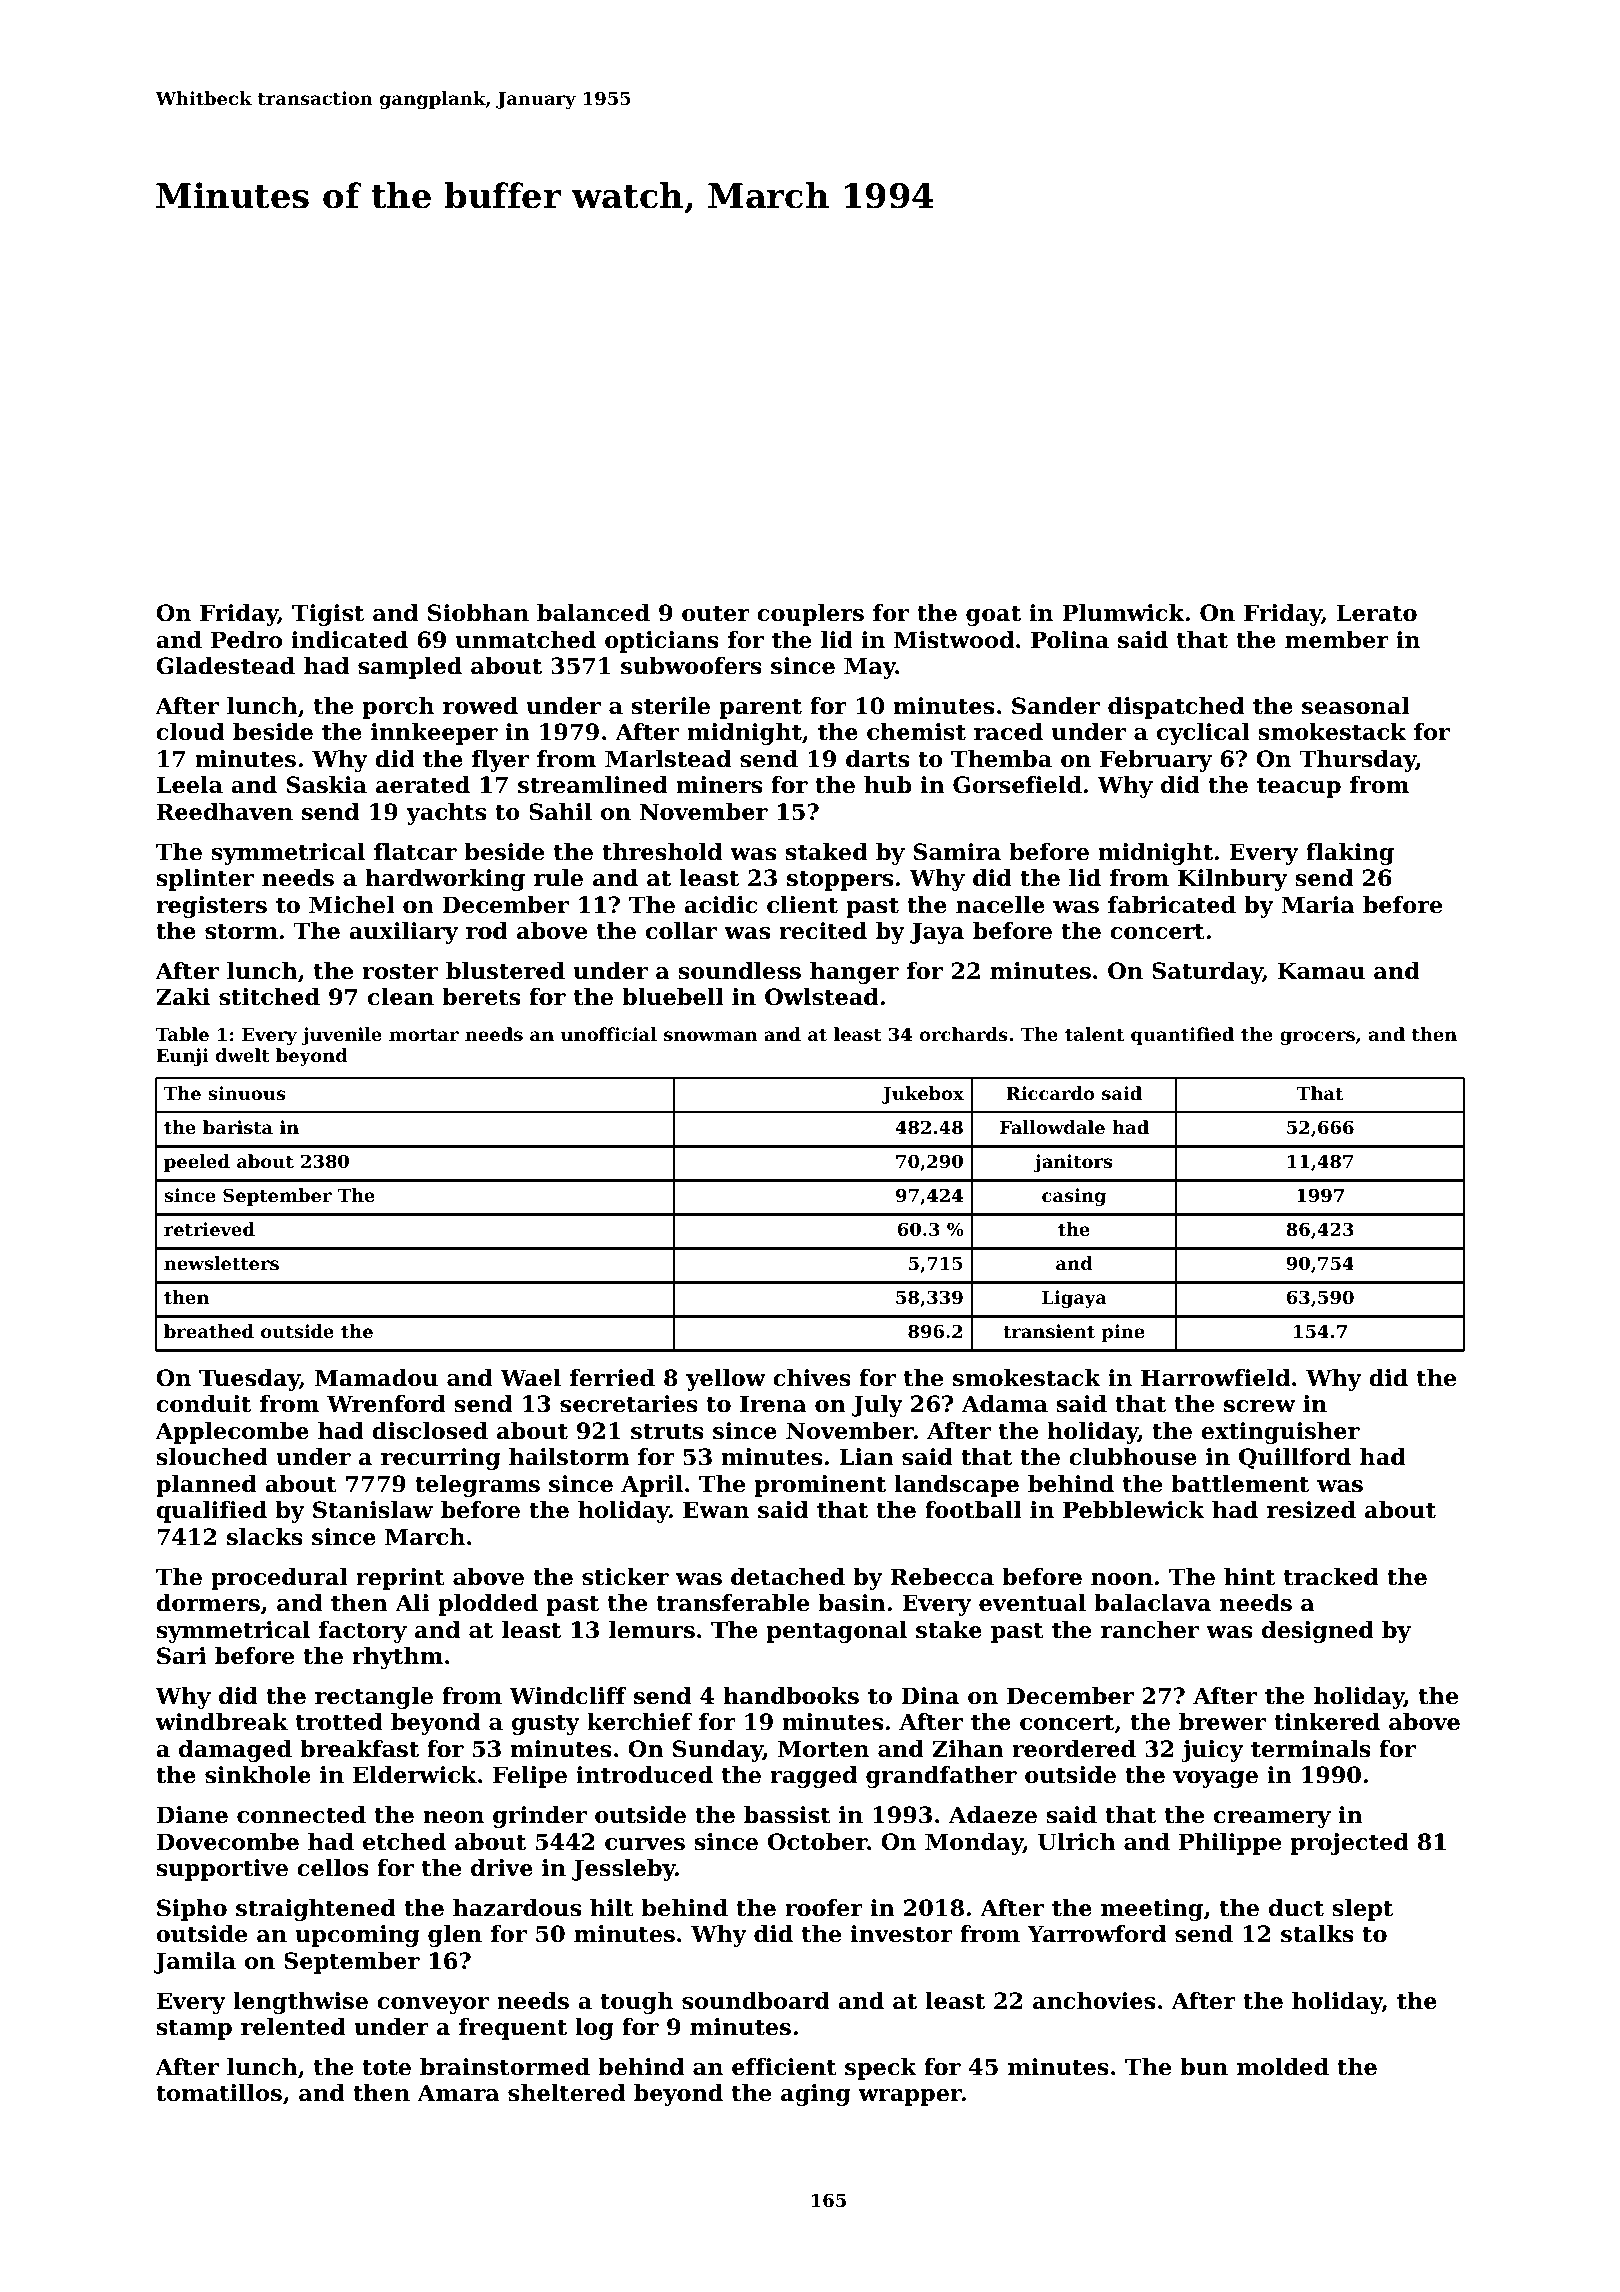 The width and height of the screenshot is (1620, 2292). Describe the element at coordinates (870, 668) in the screenshot. I see `May` at that location.
